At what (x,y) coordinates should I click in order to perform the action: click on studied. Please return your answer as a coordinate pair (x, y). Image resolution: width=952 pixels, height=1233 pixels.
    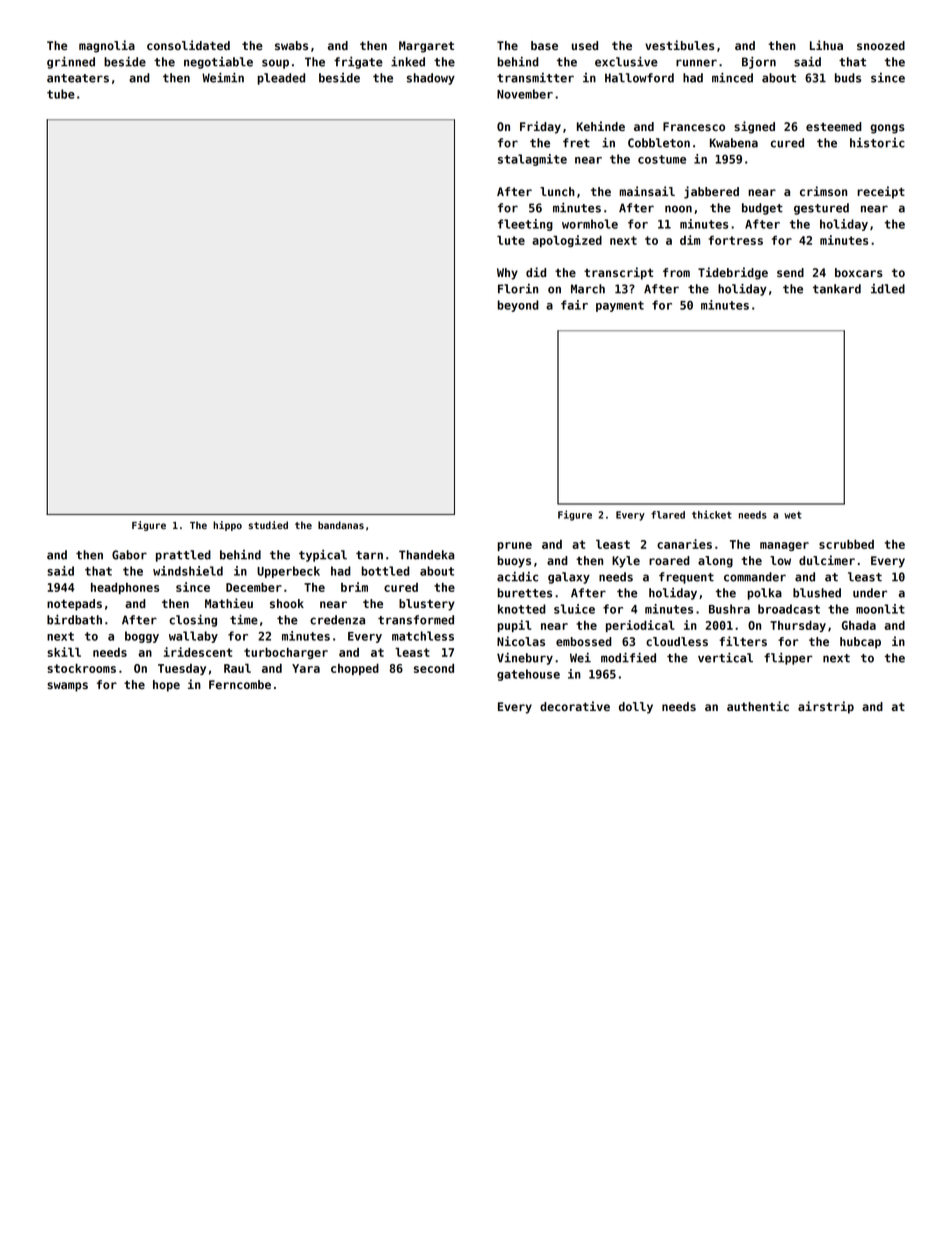
    Looking at the image, I should click on (268, 525).
